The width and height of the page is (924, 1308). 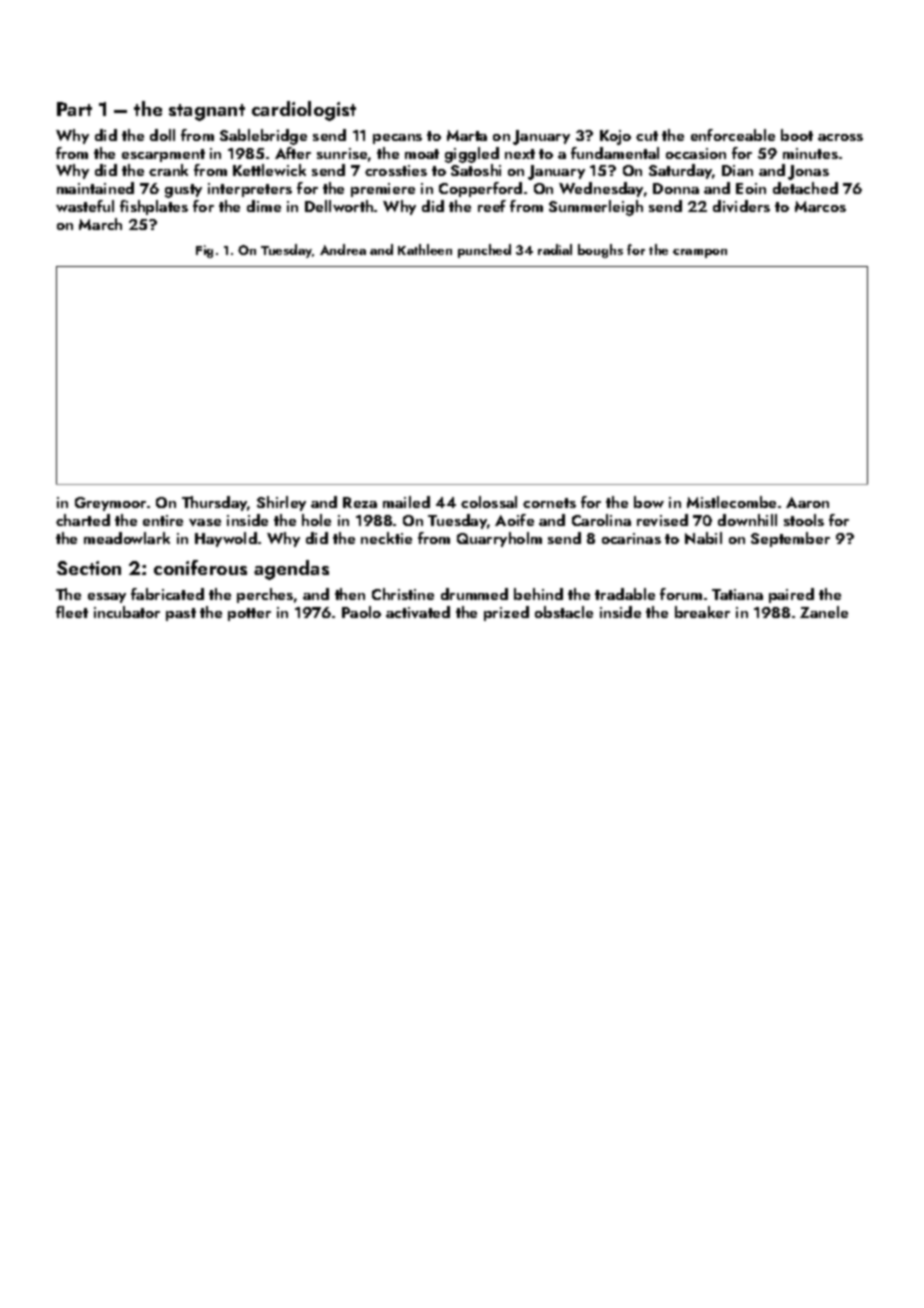 I want to click on mailed, so click(x=406, y=502).
